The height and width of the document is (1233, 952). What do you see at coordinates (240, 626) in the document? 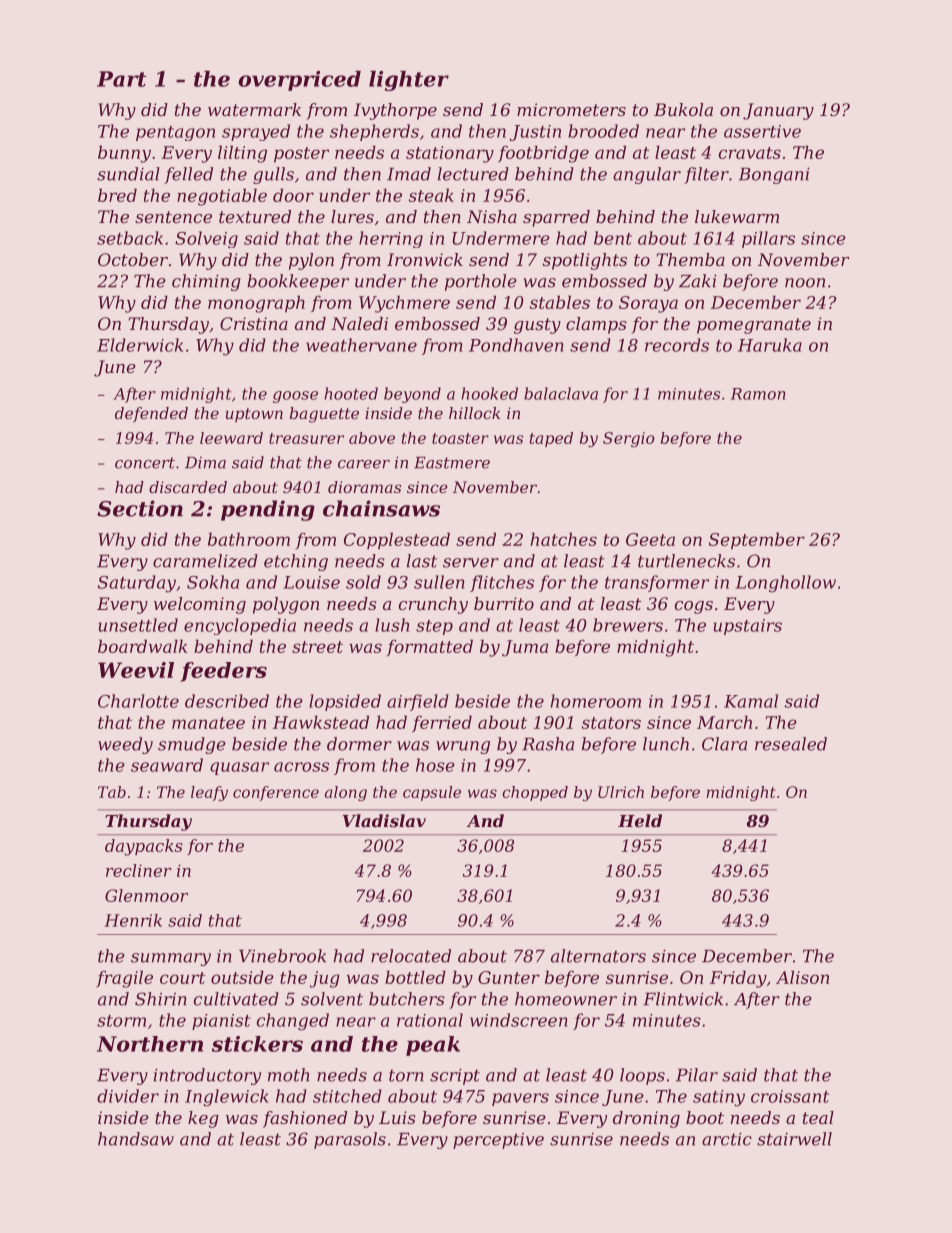
I see `encyclopedia` at bounding box center [240, 626].
